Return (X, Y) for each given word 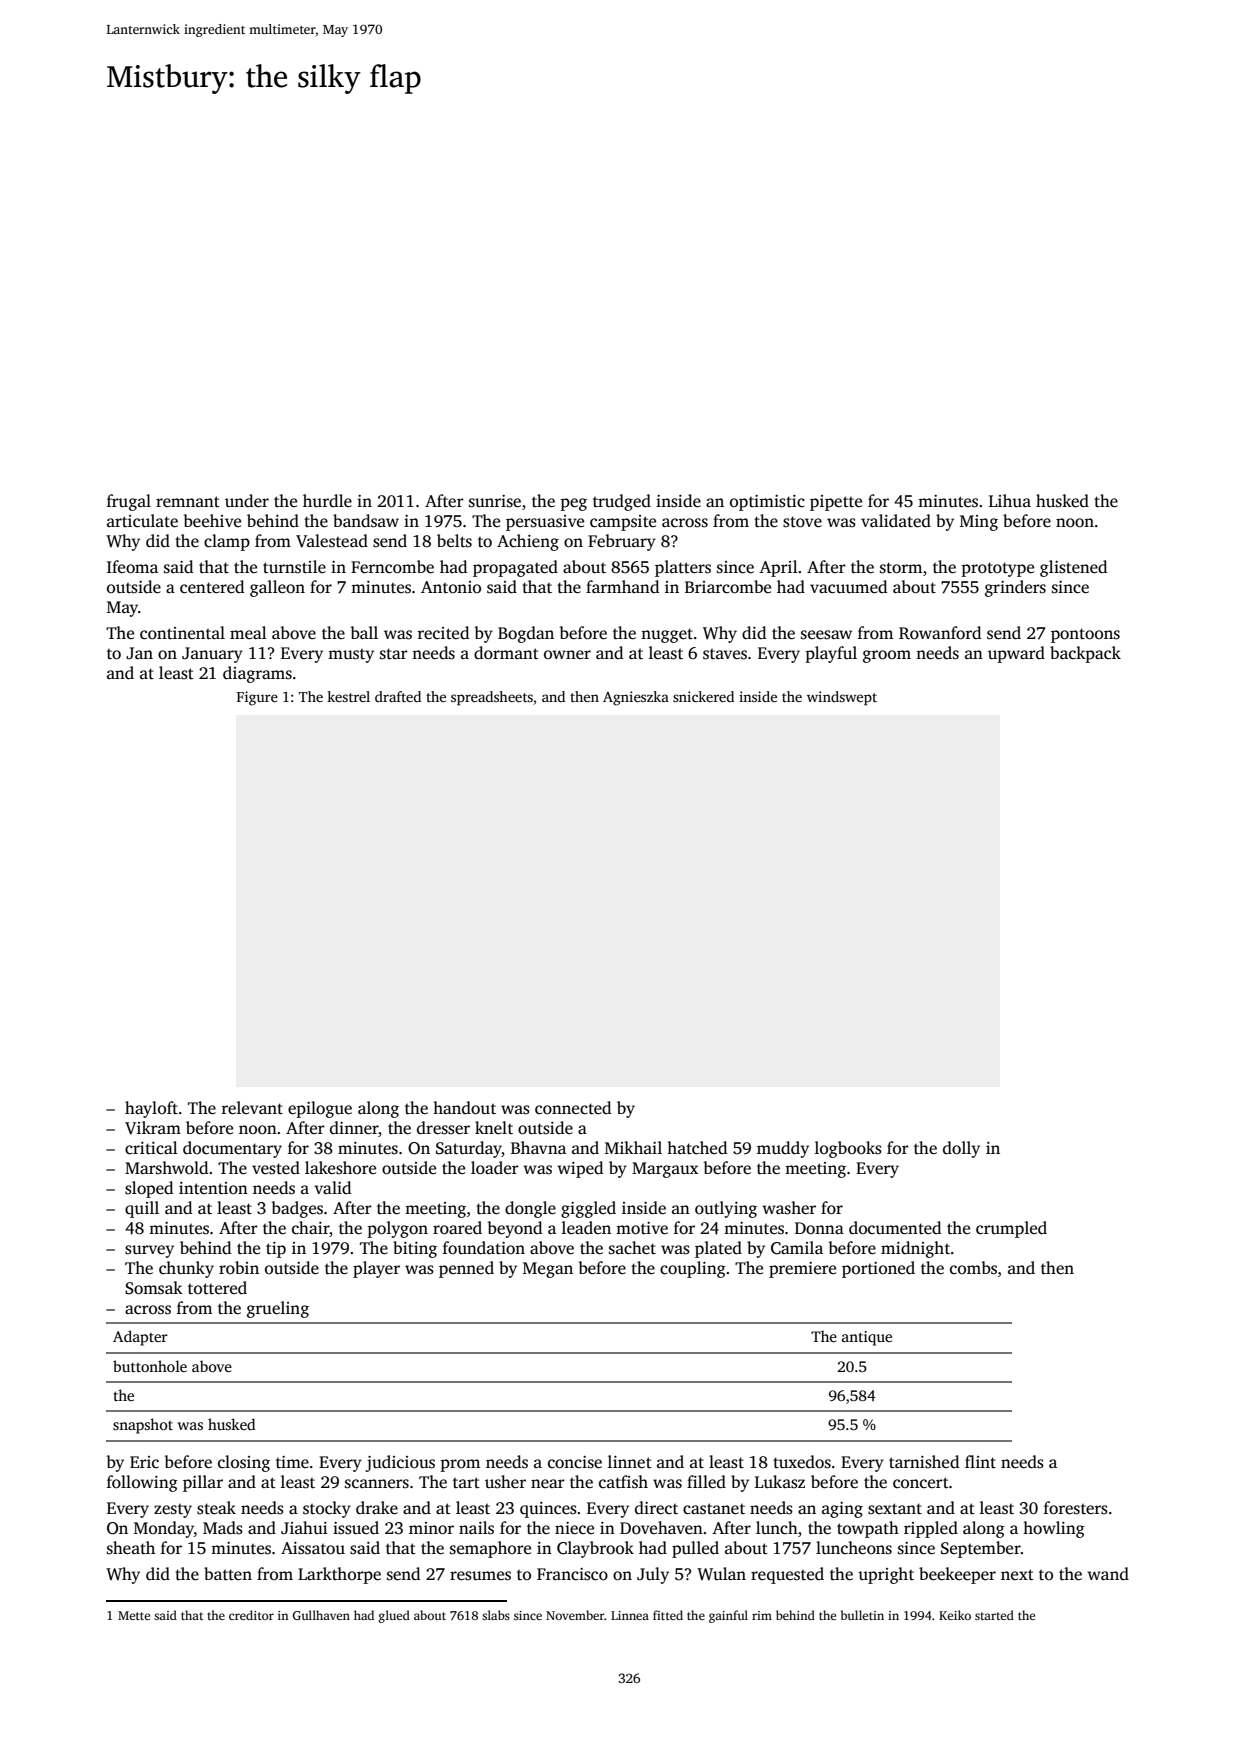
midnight (915, 1249)
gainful (728, 1616)
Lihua (1010, 500)
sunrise (495, 501)
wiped (580, 1169)
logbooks (848, 1149)
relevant (252, 1108)
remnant (188, 502)
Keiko (955, 1615)
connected (573, 1108)
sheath (131, 1548)
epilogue (320, 1109)
